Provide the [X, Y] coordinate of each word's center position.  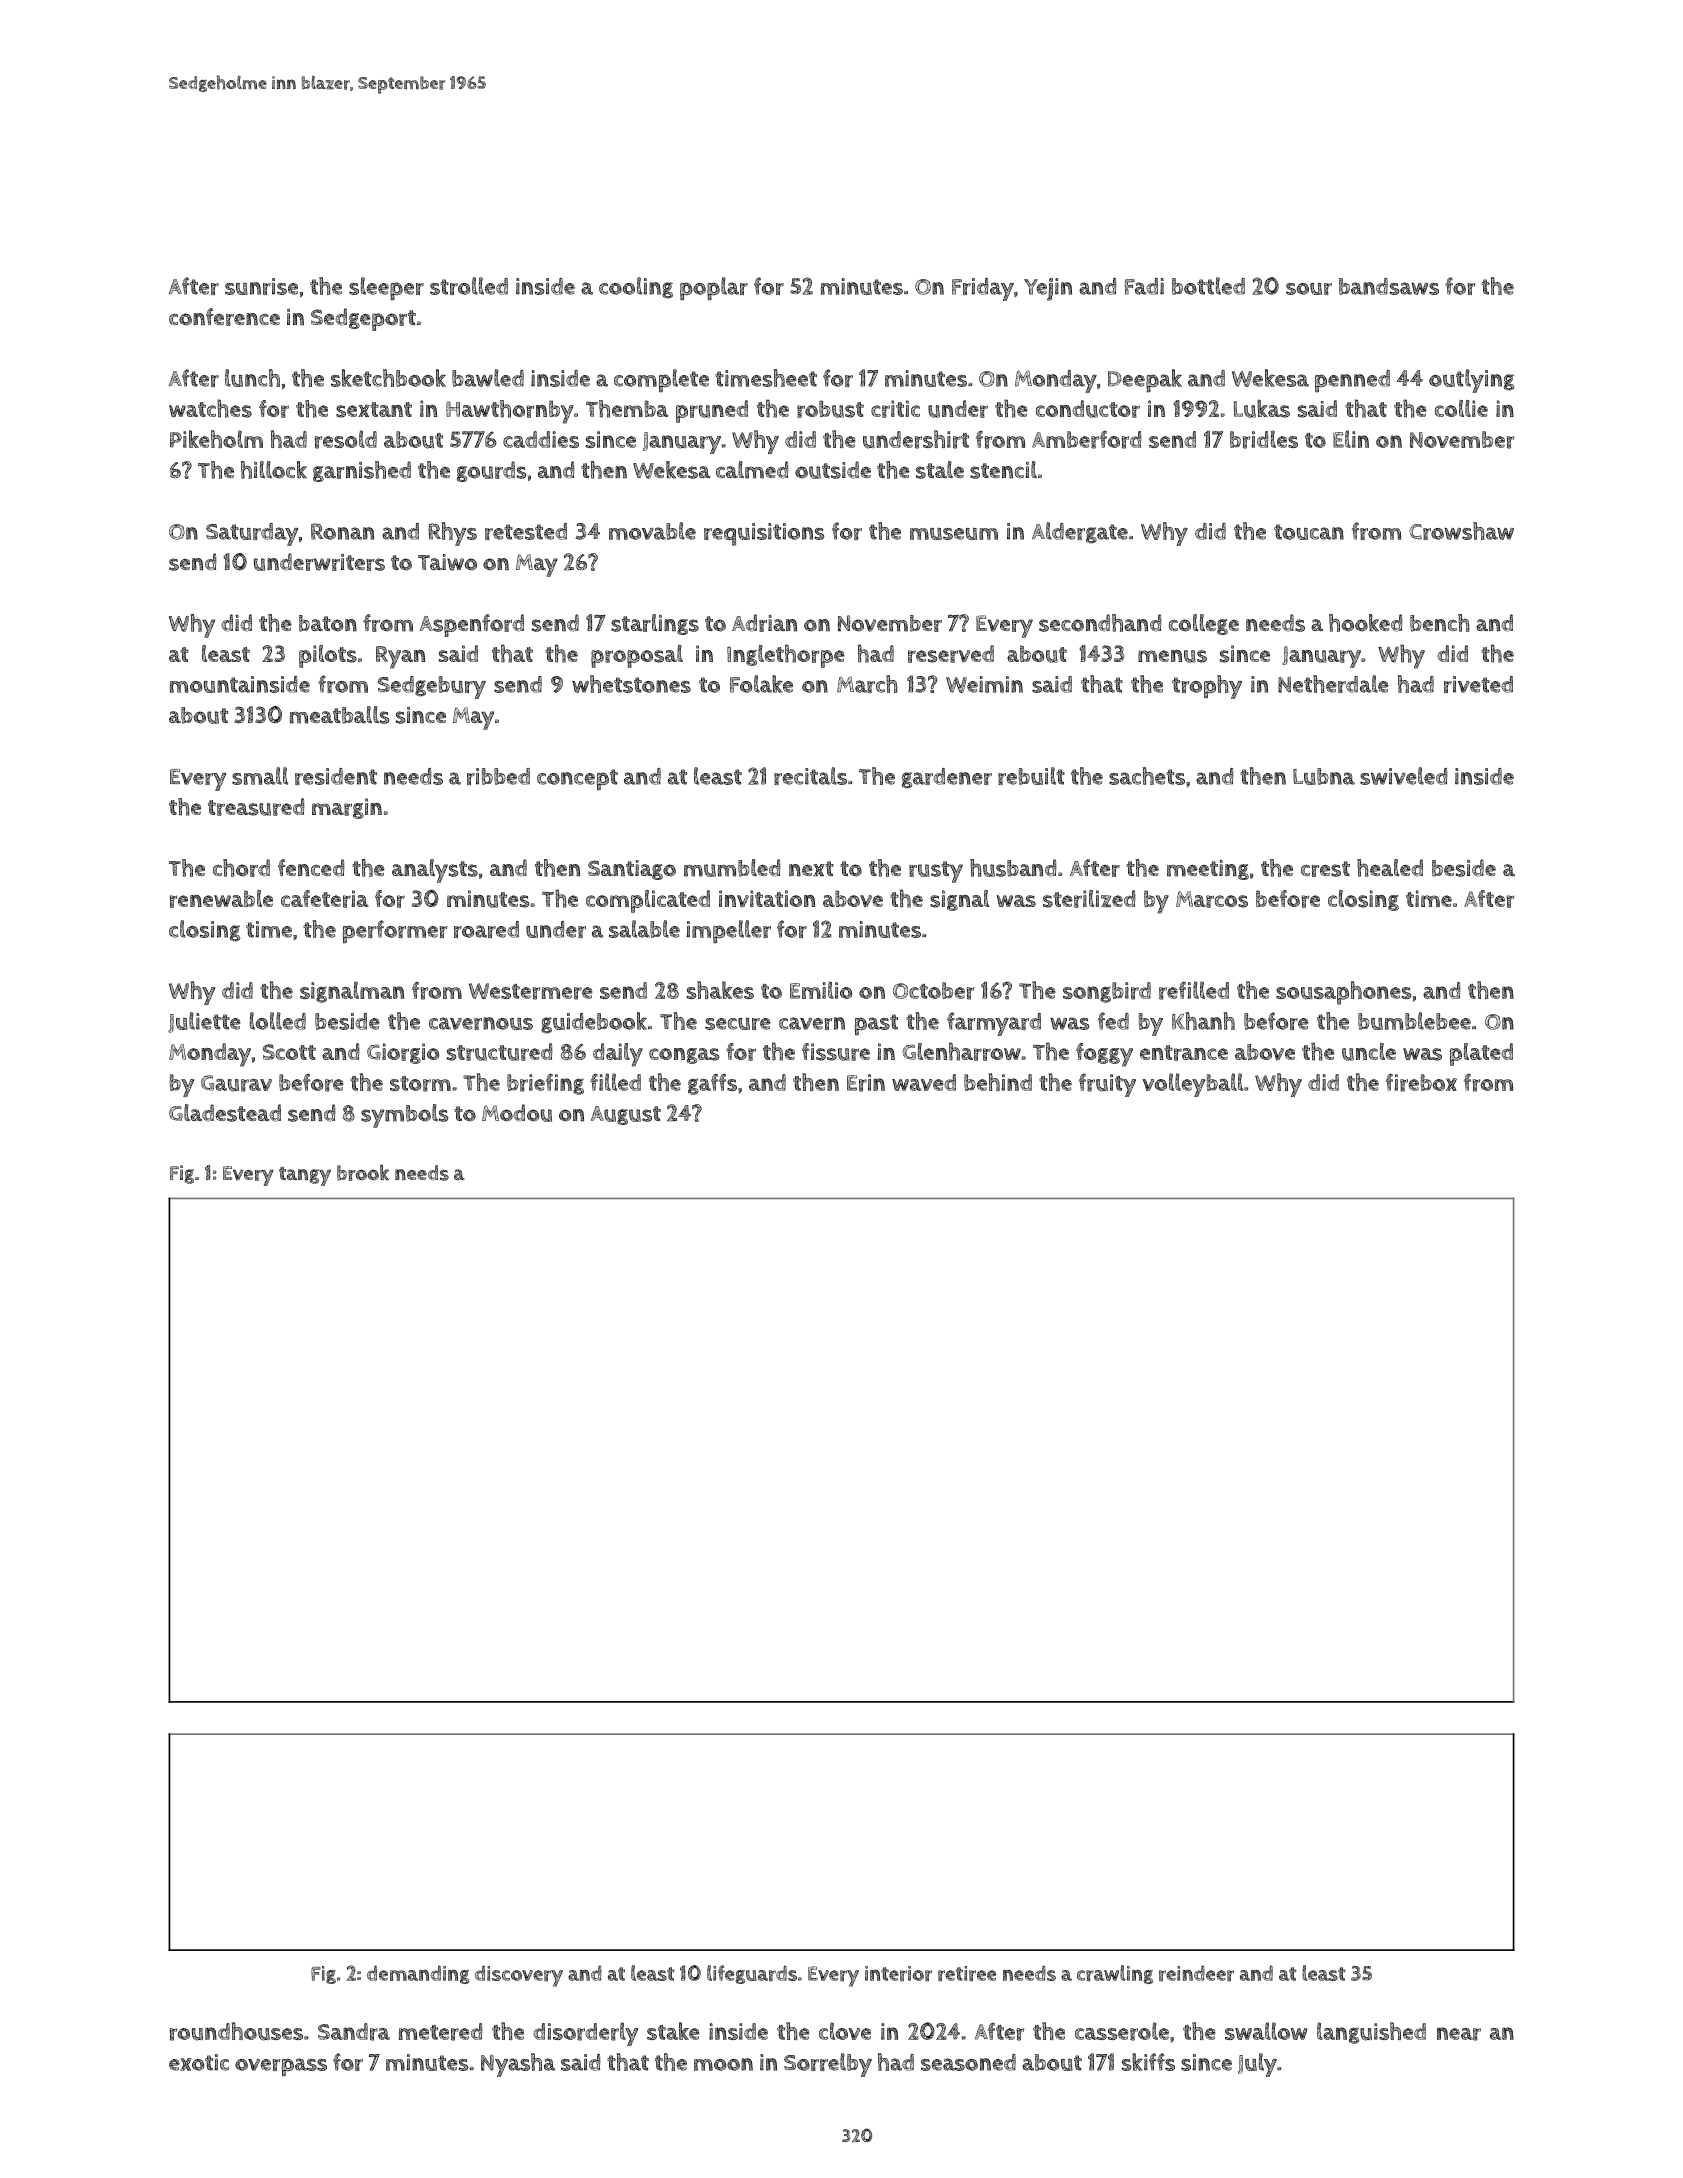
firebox [1421, 1082]
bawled [488, 378]
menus [1172, 656]
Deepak [1145, 381]
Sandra [354, 2032]
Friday [983, 289]
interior [898, 1974]
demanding [418, 1974]
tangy [305, 1176]
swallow [1266, 2031]
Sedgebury [432, 687]
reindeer [1196, 1974]
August [626, 1115]
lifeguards [752, 1974]
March [867, 684]
